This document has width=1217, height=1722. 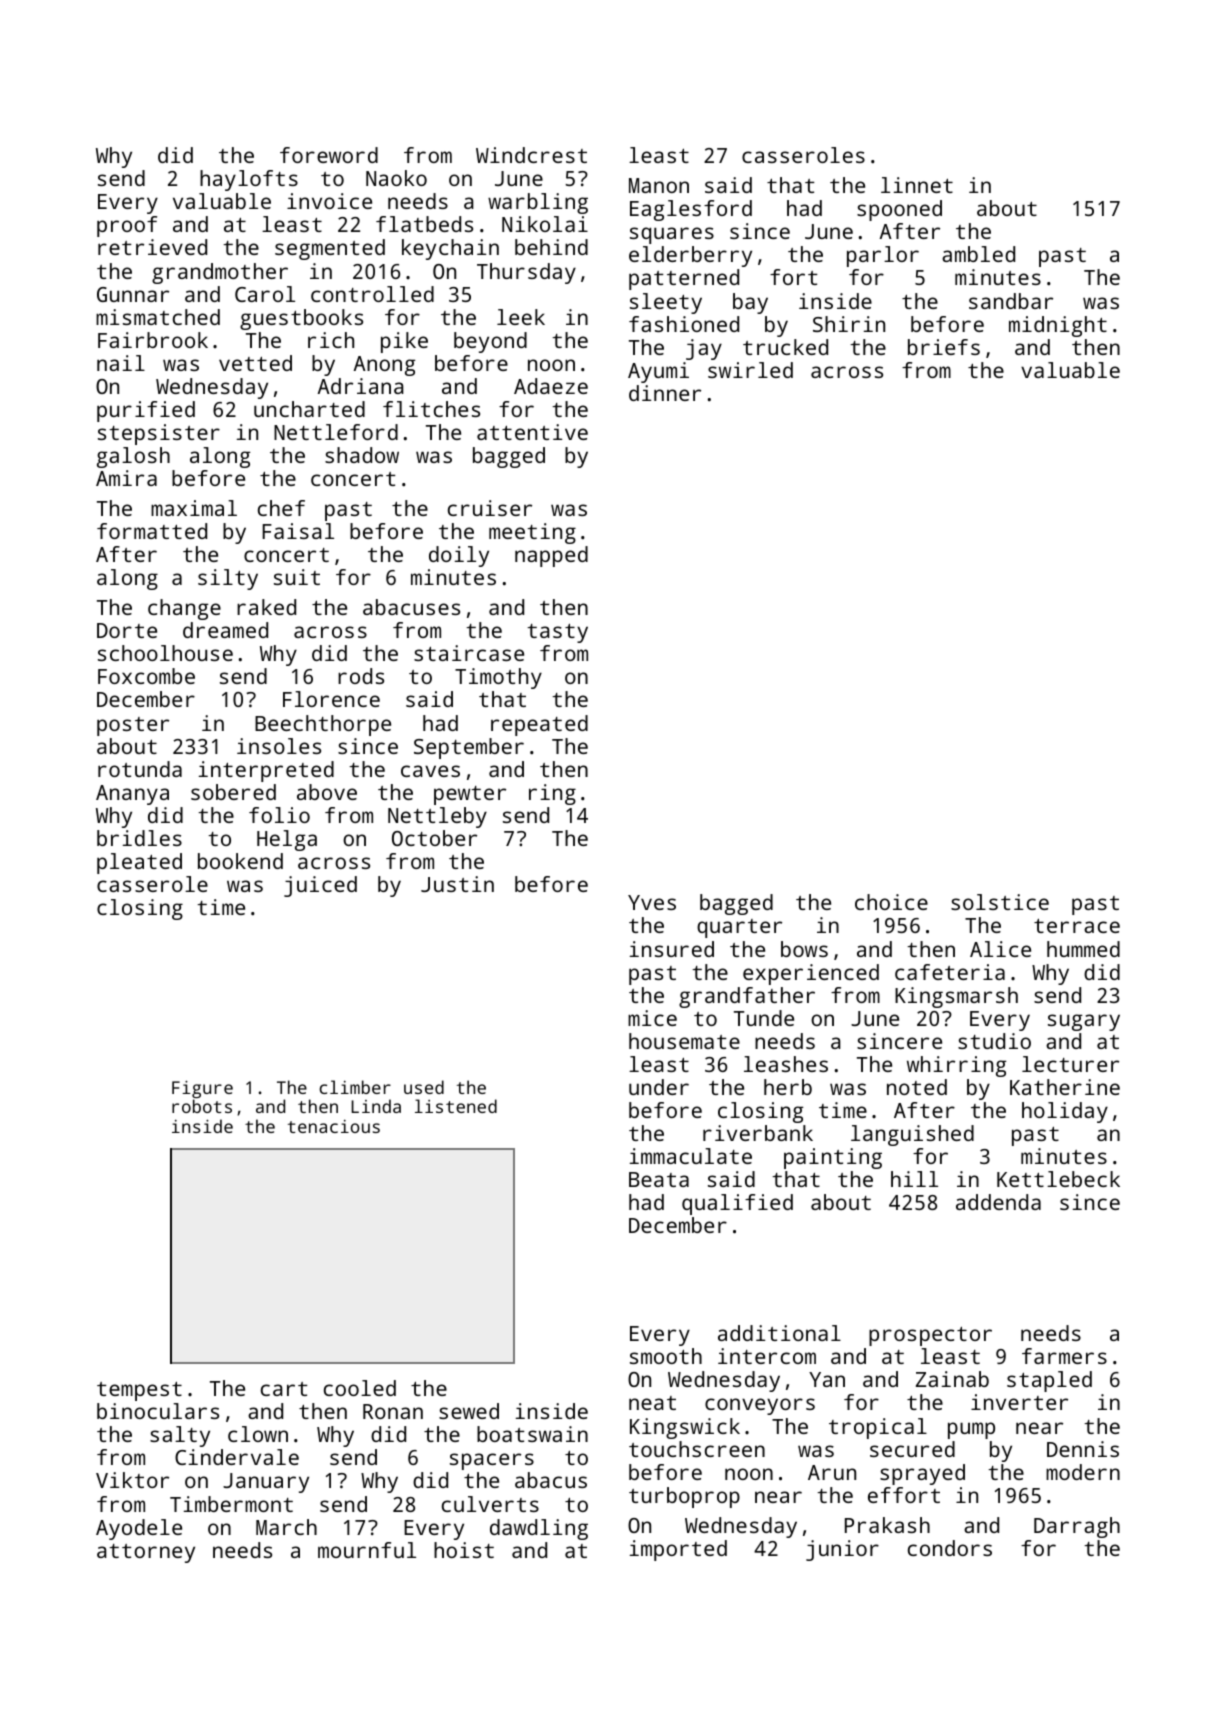 What do you see at coordinates (659, 185) in the document?
I see `Manon` at bounding box center [659, 185].
